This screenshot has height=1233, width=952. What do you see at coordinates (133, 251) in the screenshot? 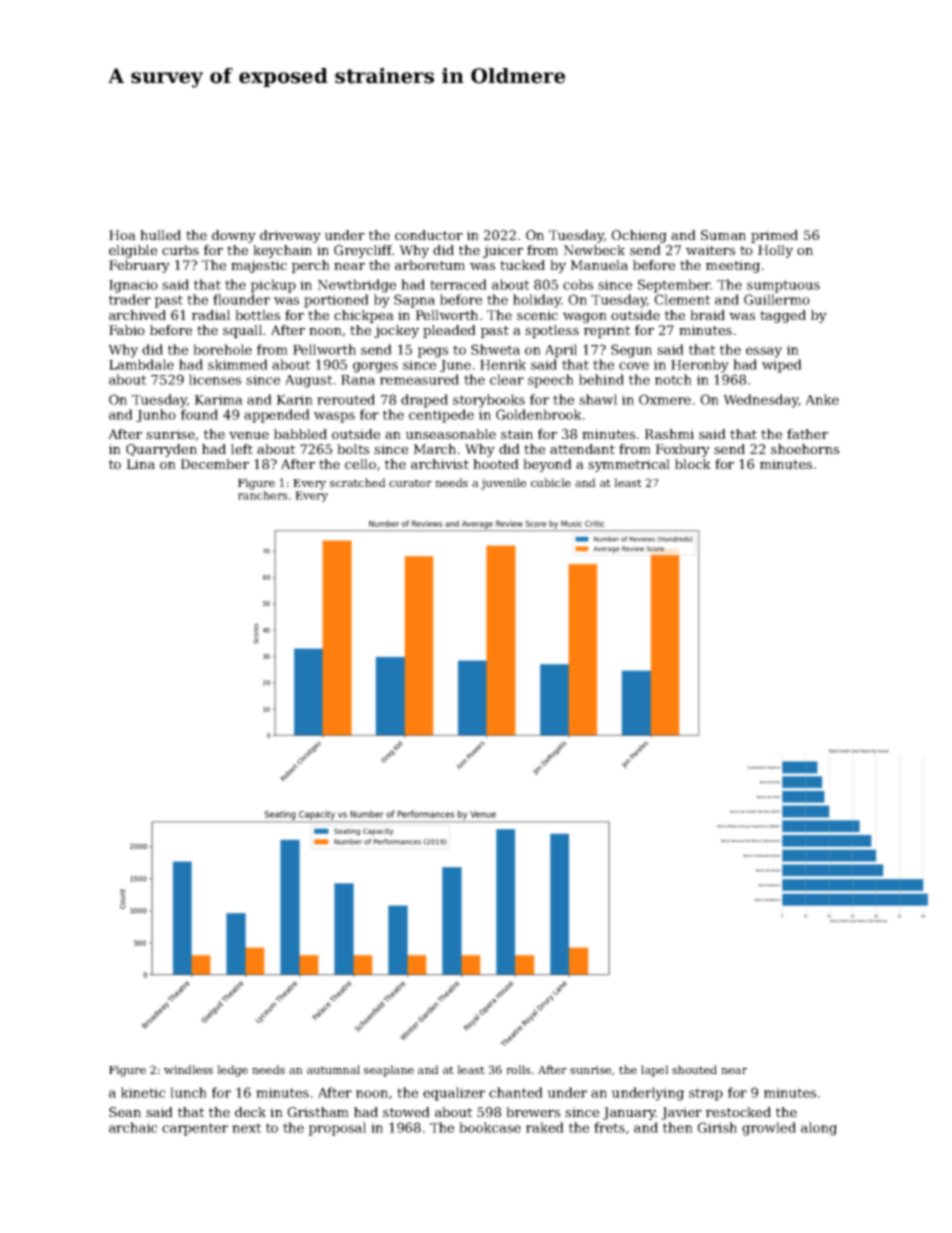
I see `eligible` at bounding box center [133, 251].
